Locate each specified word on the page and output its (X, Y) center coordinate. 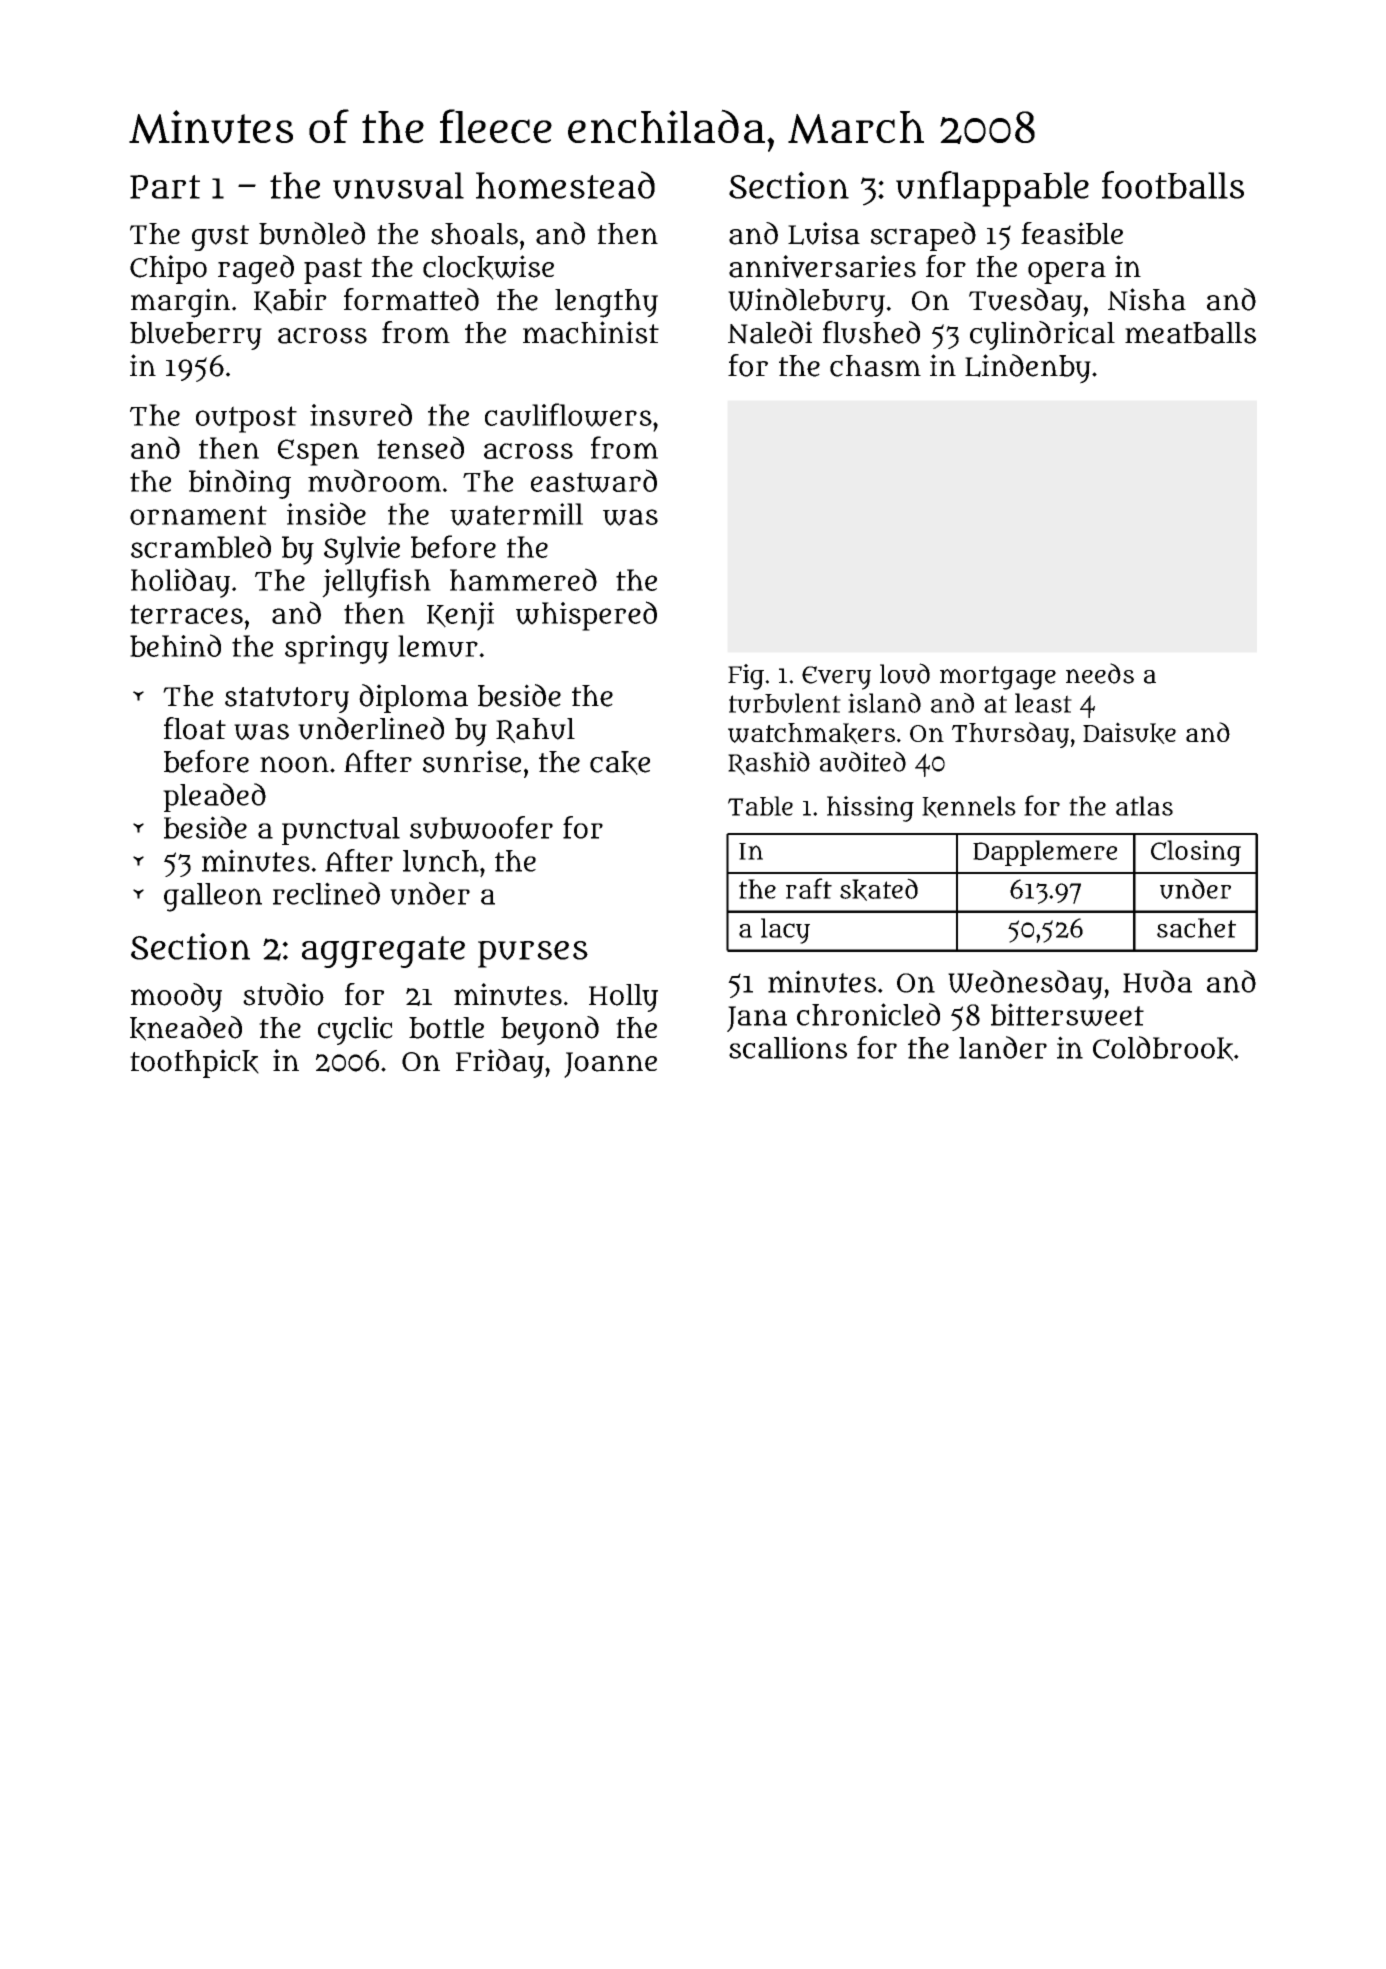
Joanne (610, 1065)
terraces (186, 614)
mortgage (998, 678)
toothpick (194, 1063)
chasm (875, 366)
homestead (565, 185)
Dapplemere (1045, 853)
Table (760, 806)
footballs (1173, 185)
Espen (318, 452)
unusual (398, 185)
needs (1100, 673)
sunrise (472, 761)
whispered (586, 616)
